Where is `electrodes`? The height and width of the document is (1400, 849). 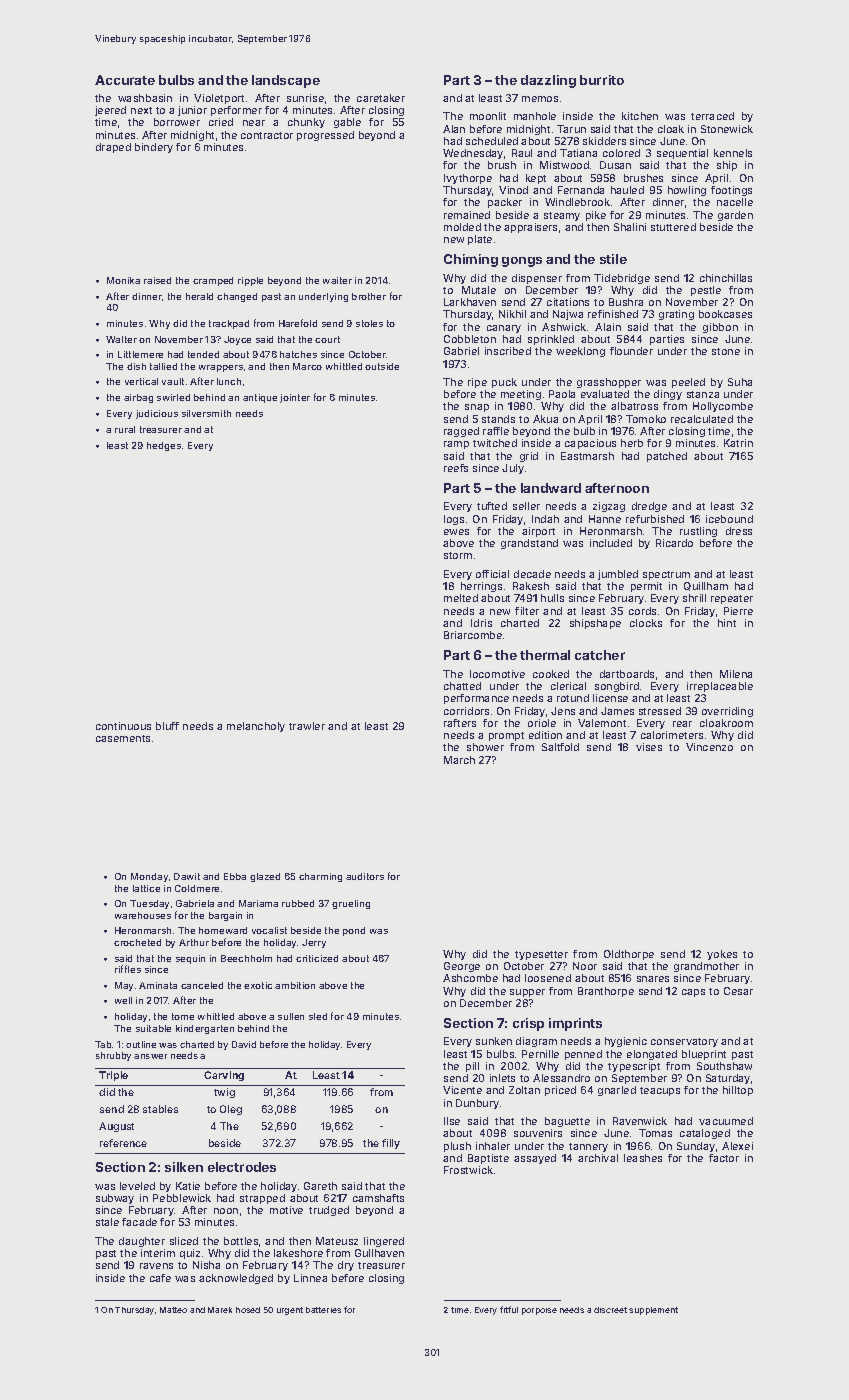 electrodes is located at coordinates (242, 1167).
